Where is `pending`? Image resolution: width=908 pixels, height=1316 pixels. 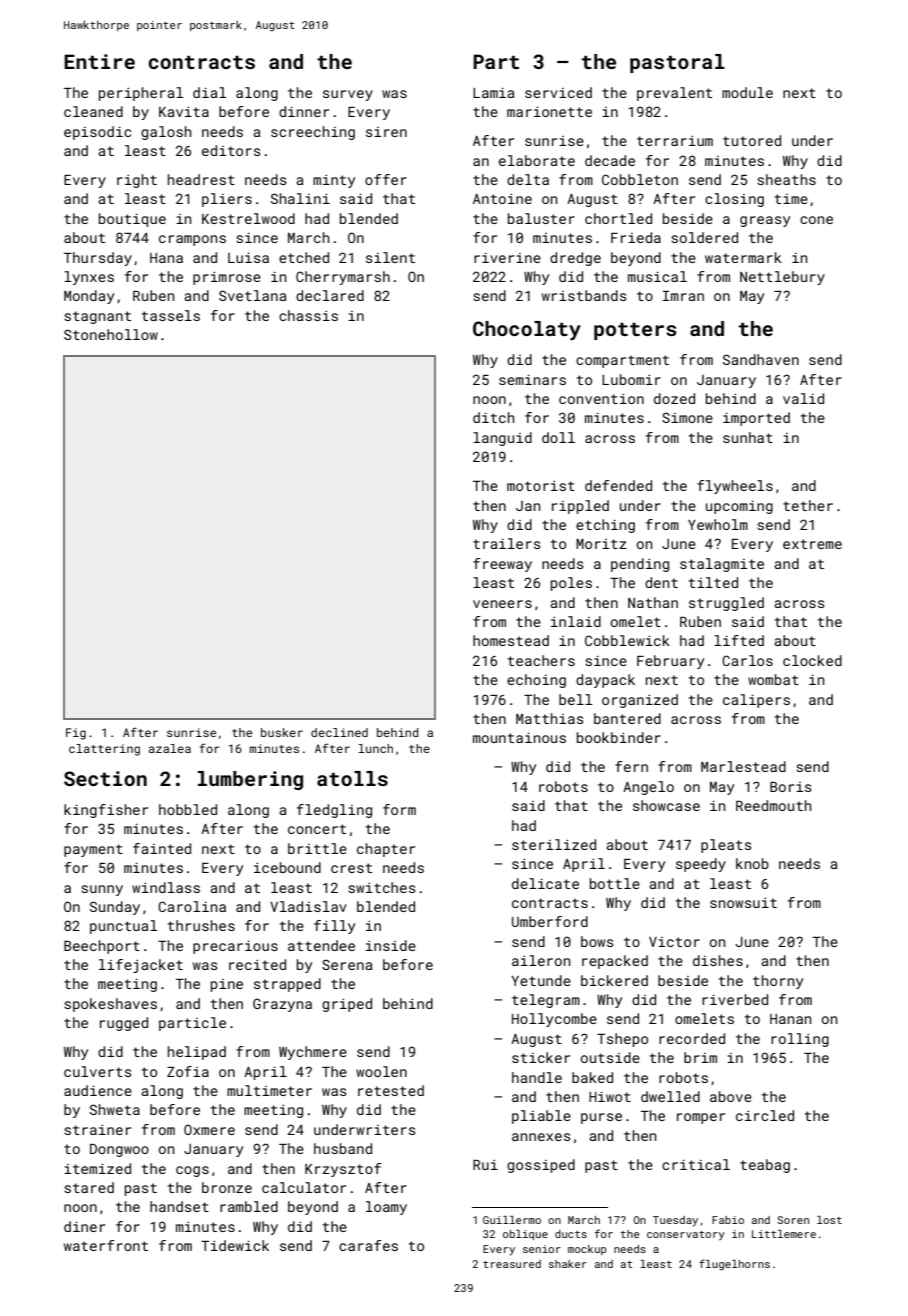
pending is located at coordinates (640, 565).
